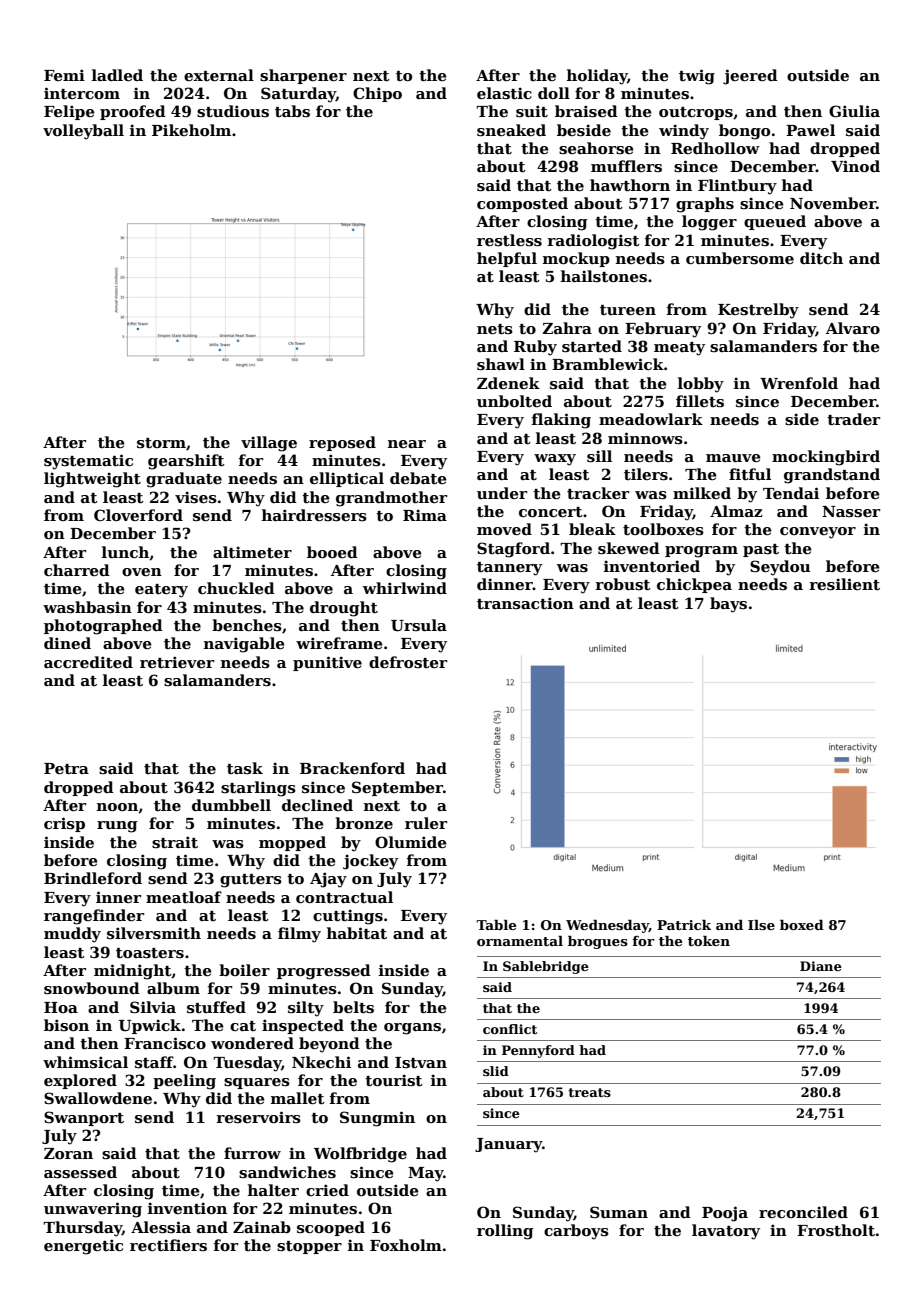 The width and height of the screenshot is (924, 1308). Describe the element at coordinates (77, 570) in the screenshot. I see `charred` at that location.
